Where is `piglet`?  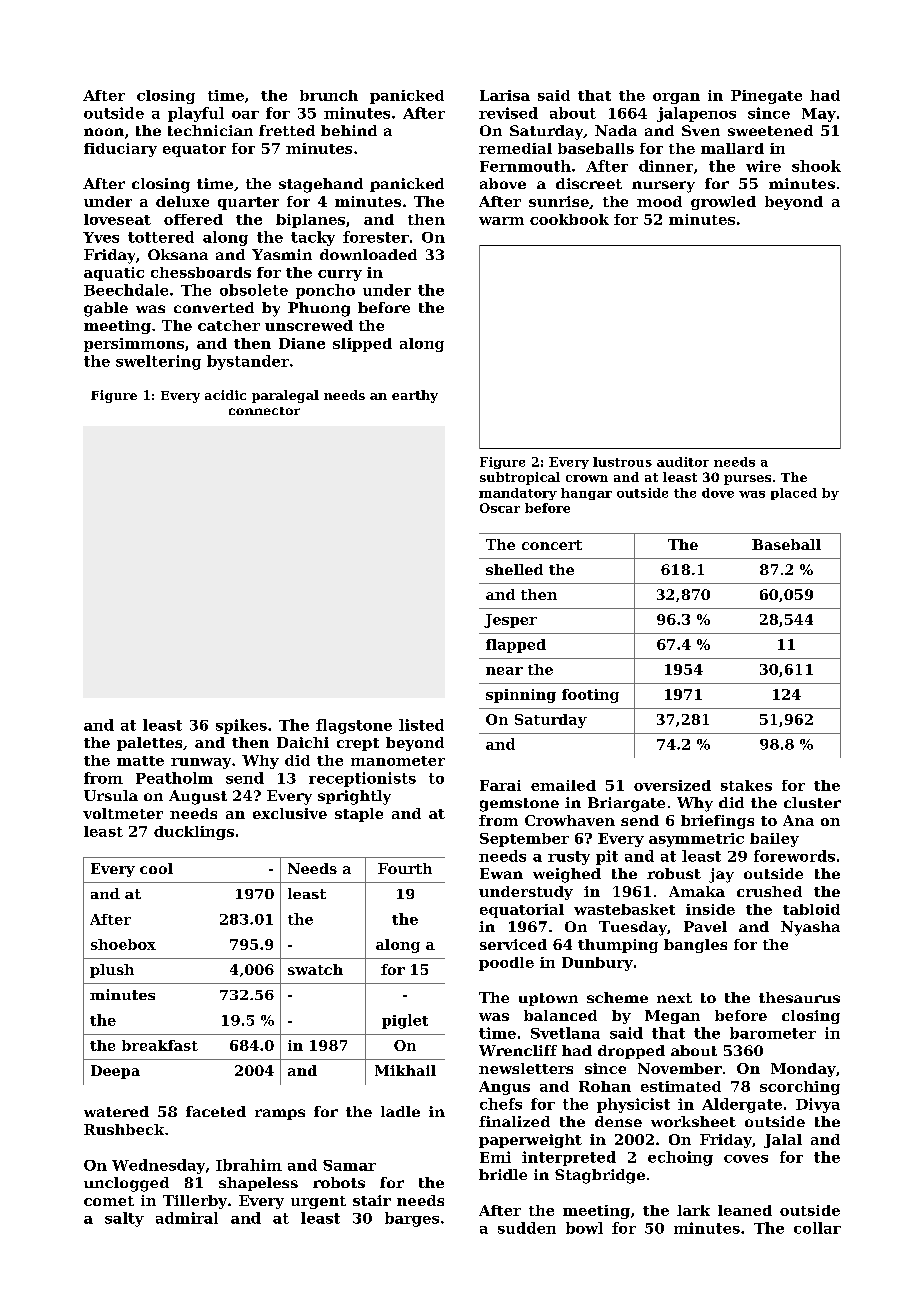 piglet is located at coordinates (405, 1021).
